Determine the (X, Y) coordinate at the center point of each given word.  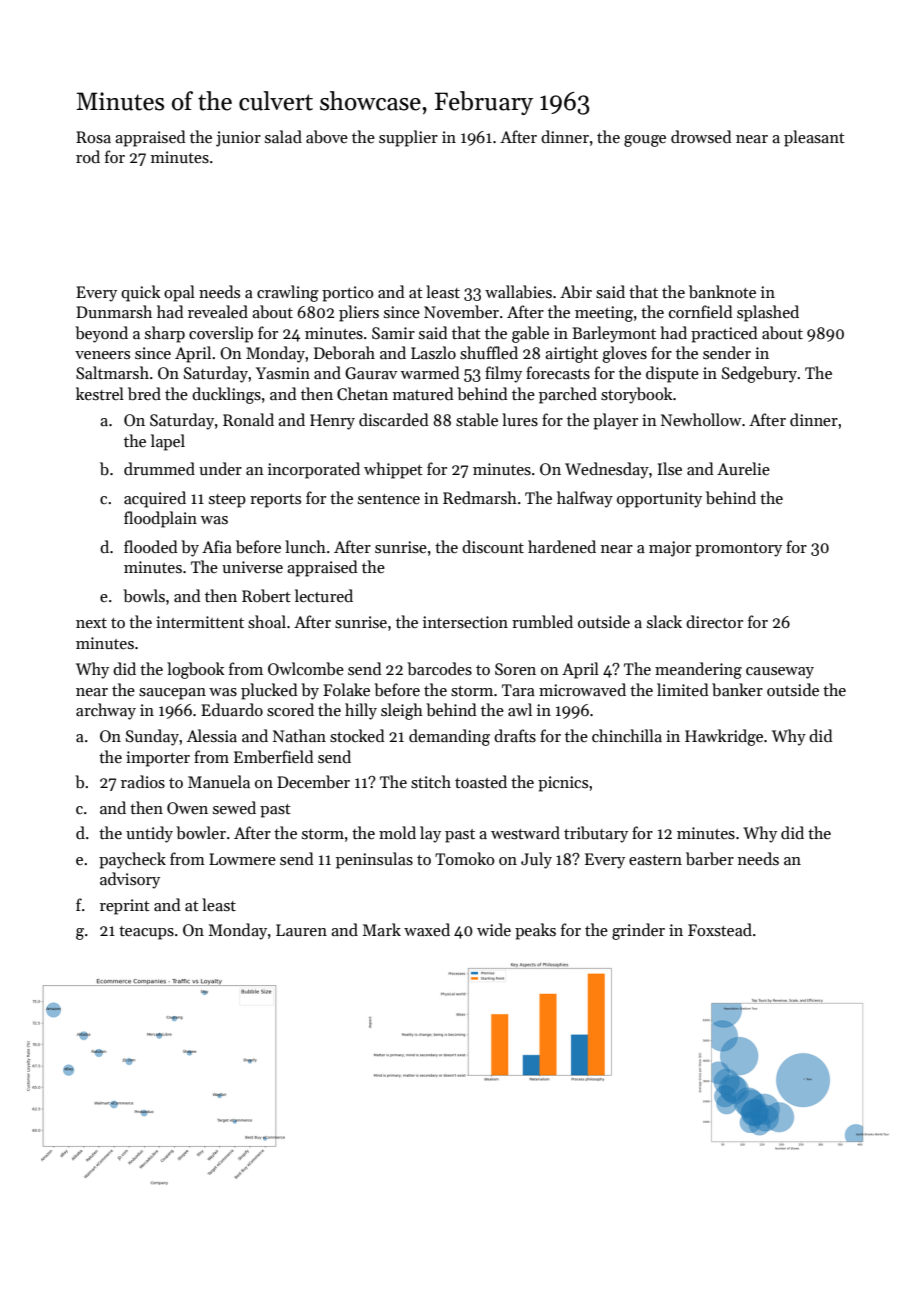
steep (227, 501)
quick (141, 293)
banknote (722, 291)
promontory (738, 550)
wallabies (518, 291)
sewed (234, 807)
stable (477, 420)
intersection (465, 622)
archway (106, 711)
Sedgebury (759, 374)
